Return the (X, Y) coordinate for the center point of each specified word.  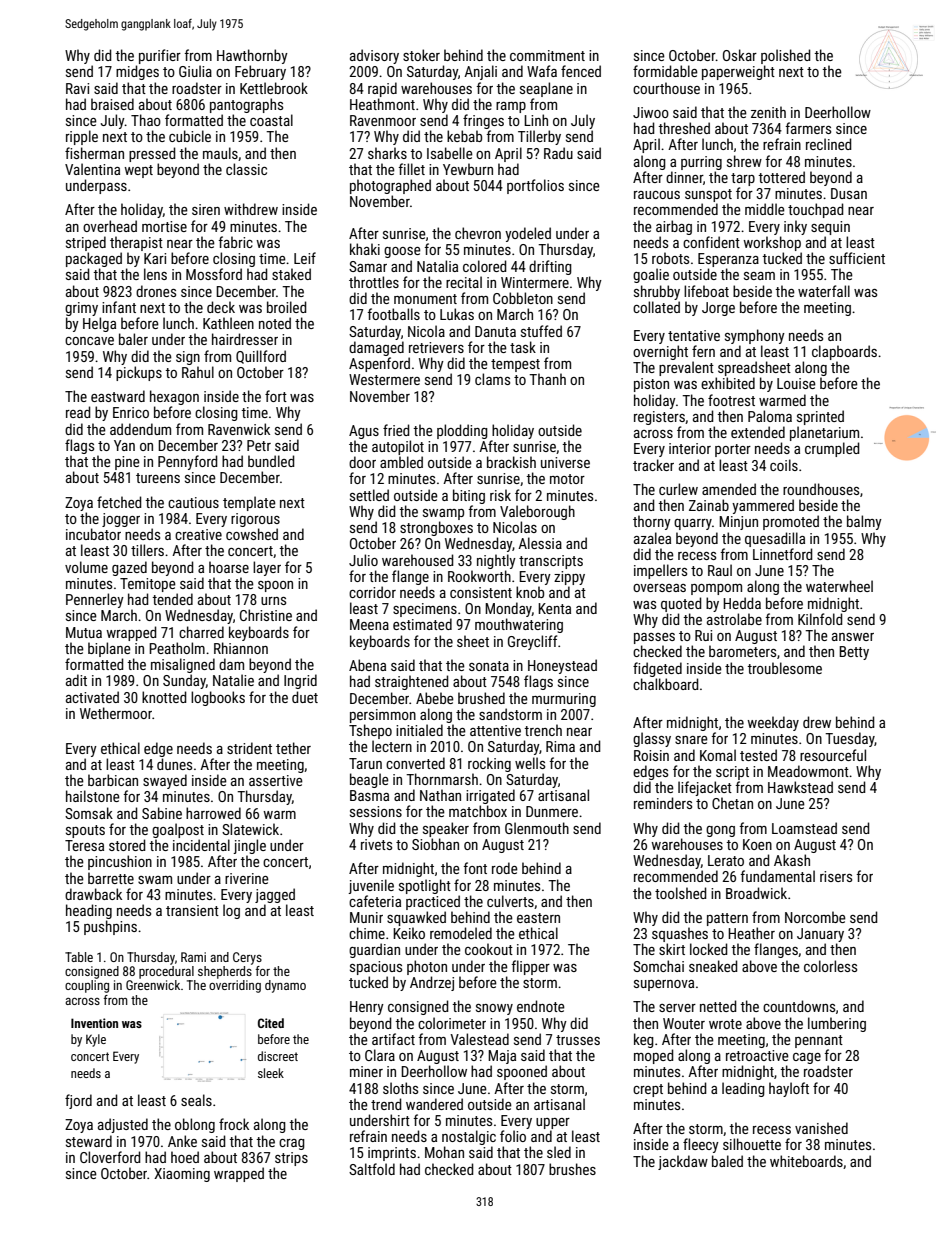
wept (138, 171)
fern (703, 351)
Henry (367, 1008)
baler (133, 339)
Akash (792, 860)
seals (196, 1100)
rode (505, 868)
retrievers (436, 347)
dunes (174, 764)
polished (786, 56)
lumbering (837, 1024)
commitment (547, 55)
